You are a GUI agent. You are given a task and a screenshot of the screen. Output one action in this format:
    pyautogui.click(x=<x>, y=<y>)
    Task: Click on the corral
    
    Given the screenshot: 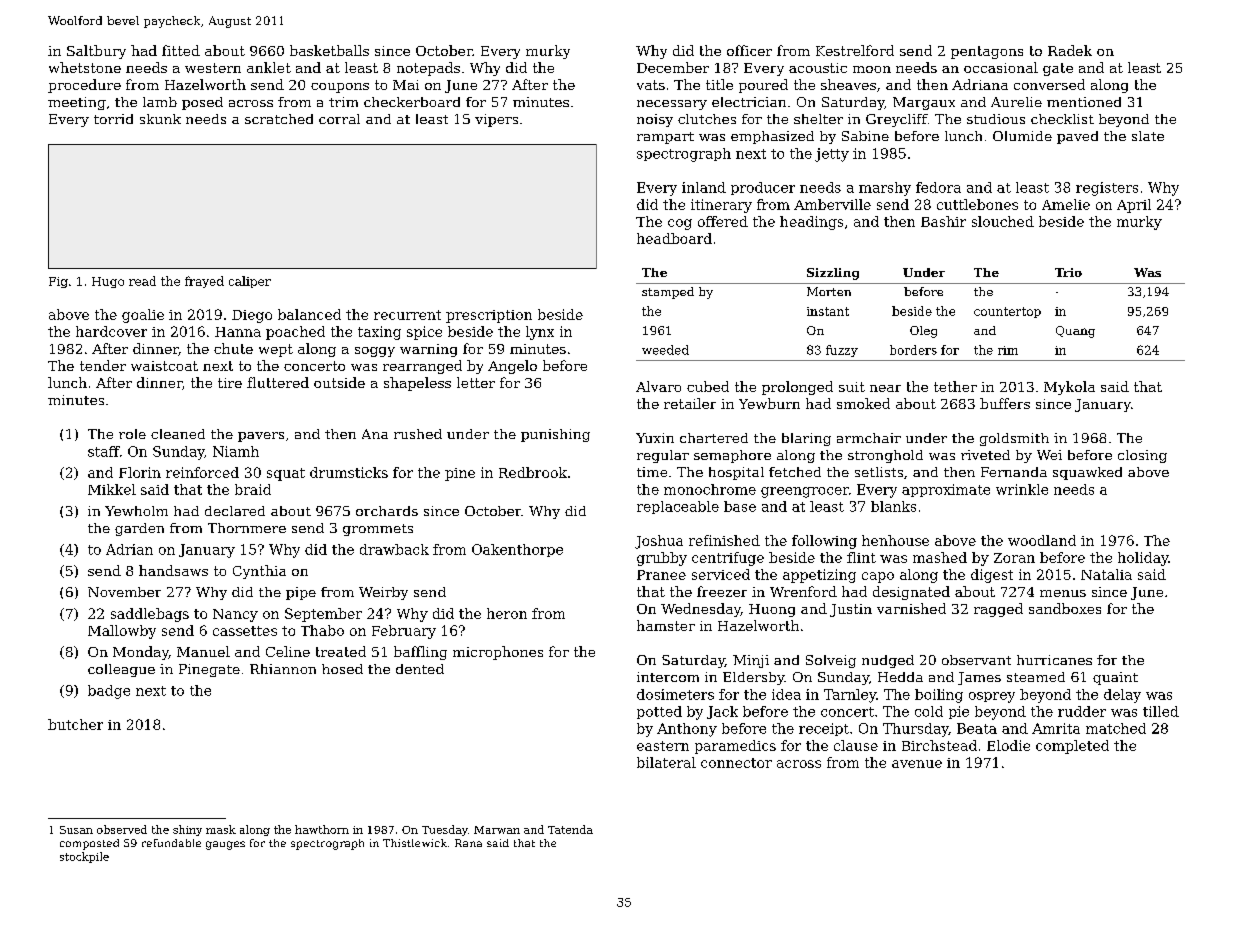 What is the action you would take?
    pyautogui.click(x=339, y=119)
